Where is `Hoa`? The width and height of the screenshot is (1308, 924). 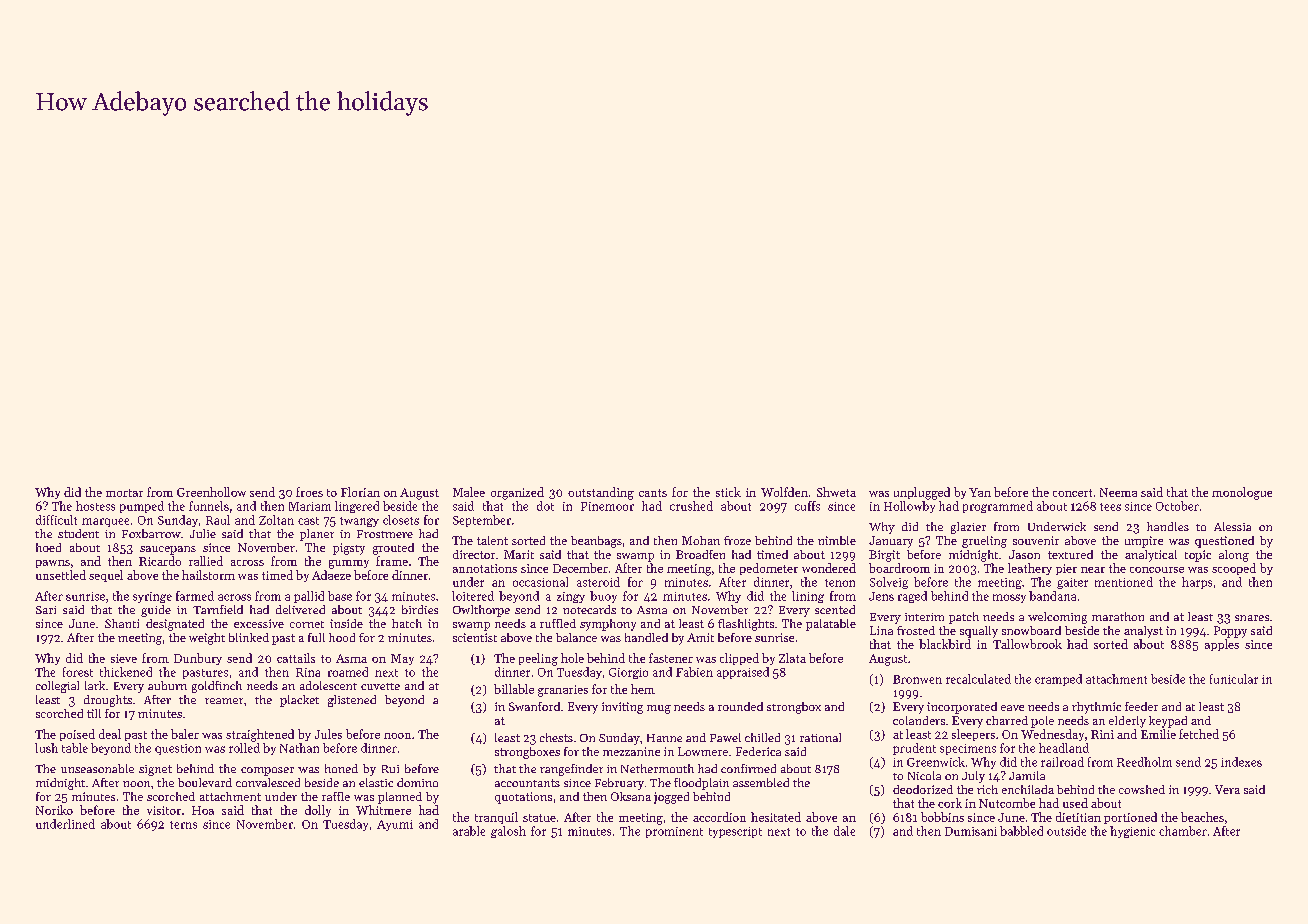
Hoa is located at coordinates (203, 810).
